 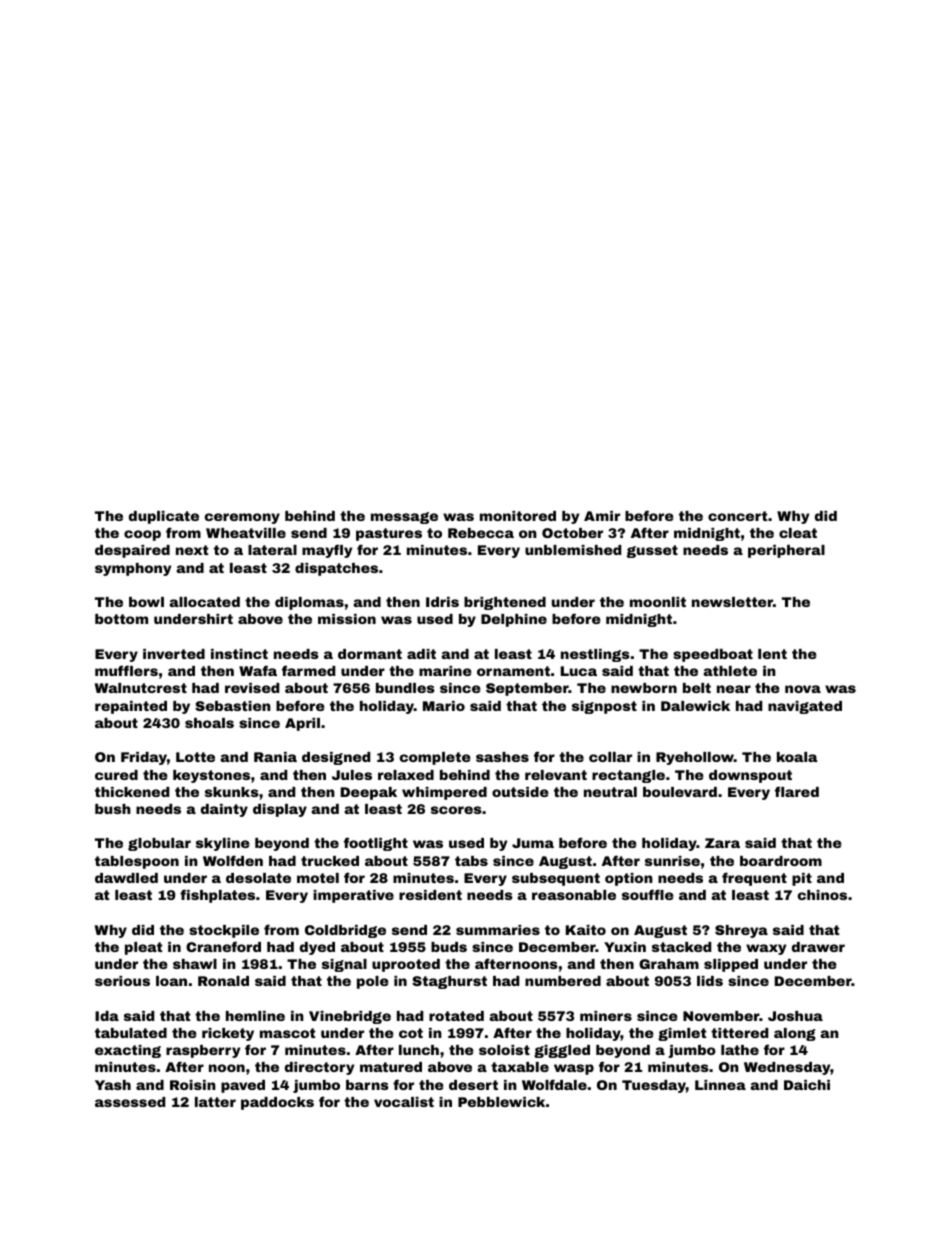 What do you see at coordinates (772, 654) in the page?
I see `lent` at bounding box center [772, 654].
